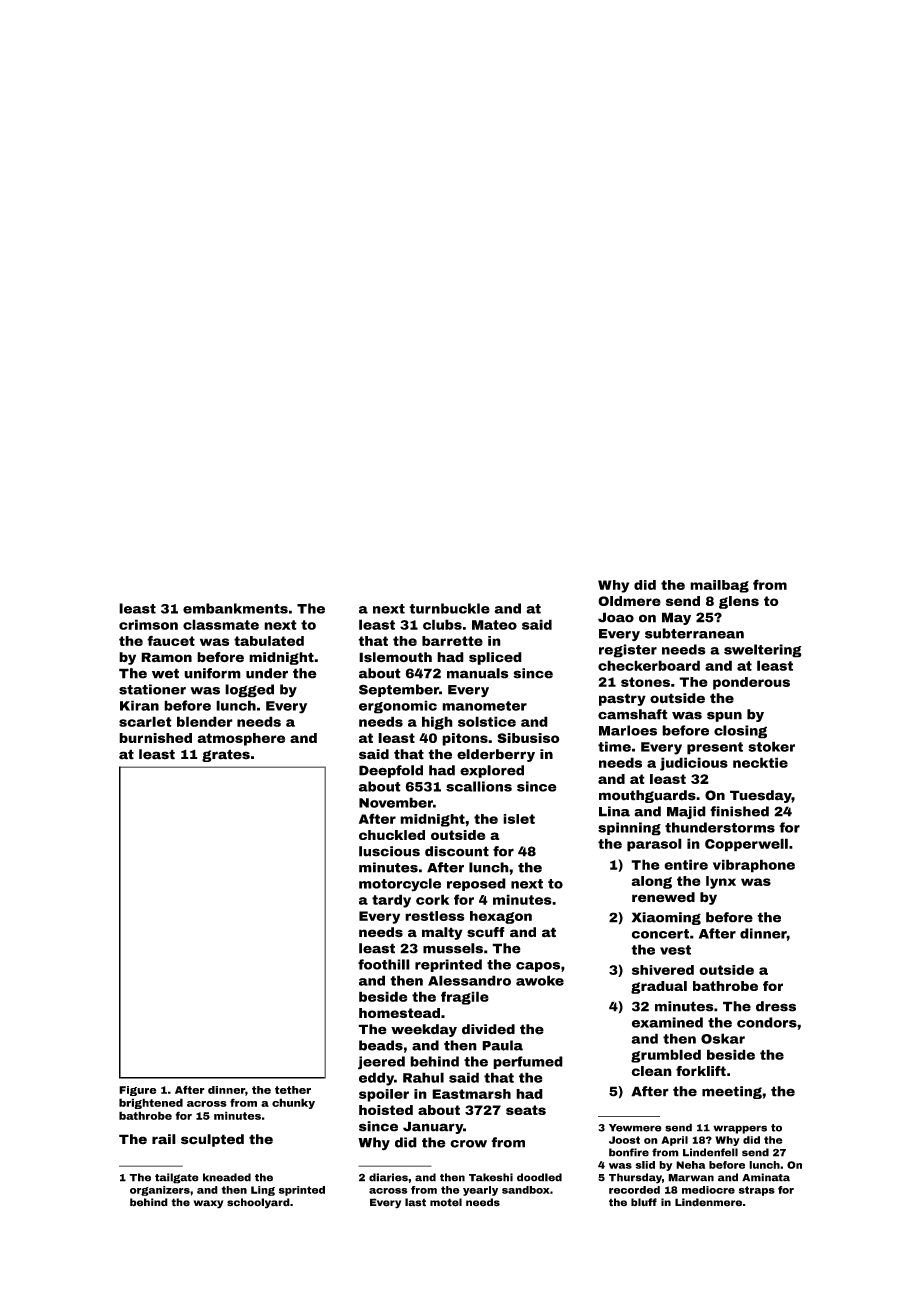 The width and height of the screenshot is (924, 1308). Describe the element at coordinates (269, 641) in the screenshot. I see `tabulated` at that location.
